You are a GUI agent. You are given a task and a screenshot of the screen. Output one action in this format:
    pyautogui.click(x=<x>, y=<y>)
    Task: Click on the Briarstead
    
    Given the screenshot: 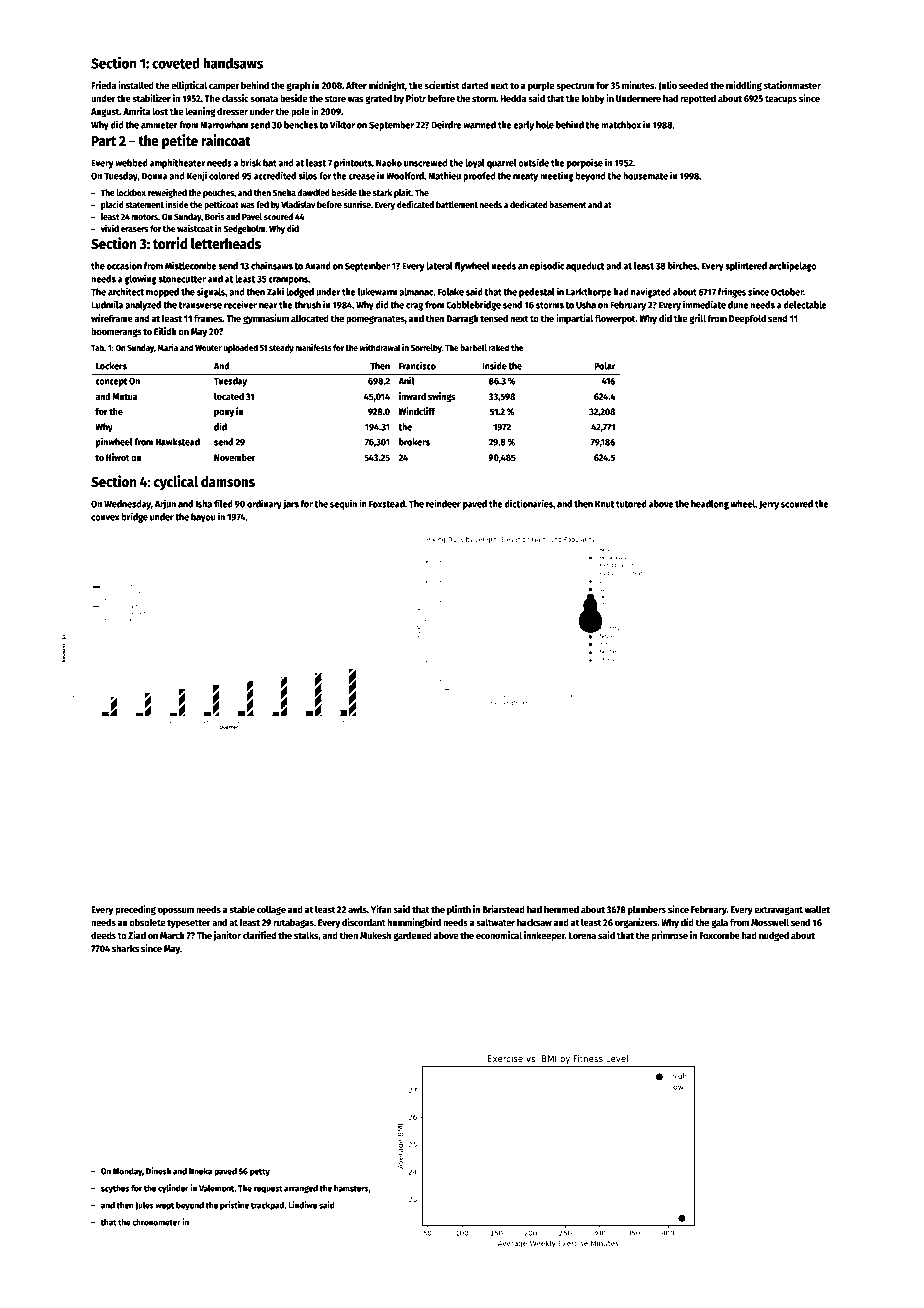 What is the action you would take?
    pyautogui.click(x=503, y=909)
